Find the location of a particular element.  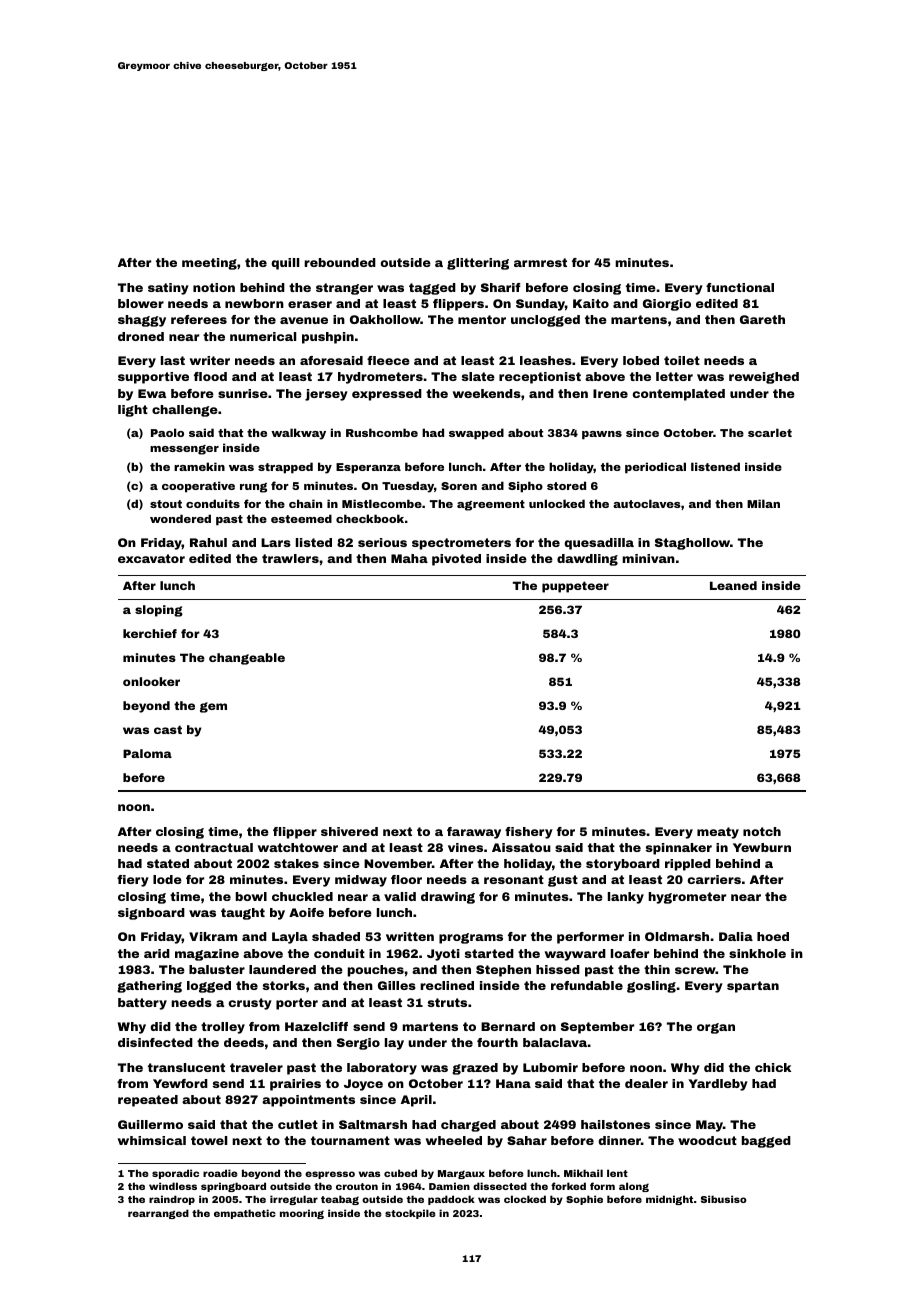

midnight is located at coordinates (669, 1200).
